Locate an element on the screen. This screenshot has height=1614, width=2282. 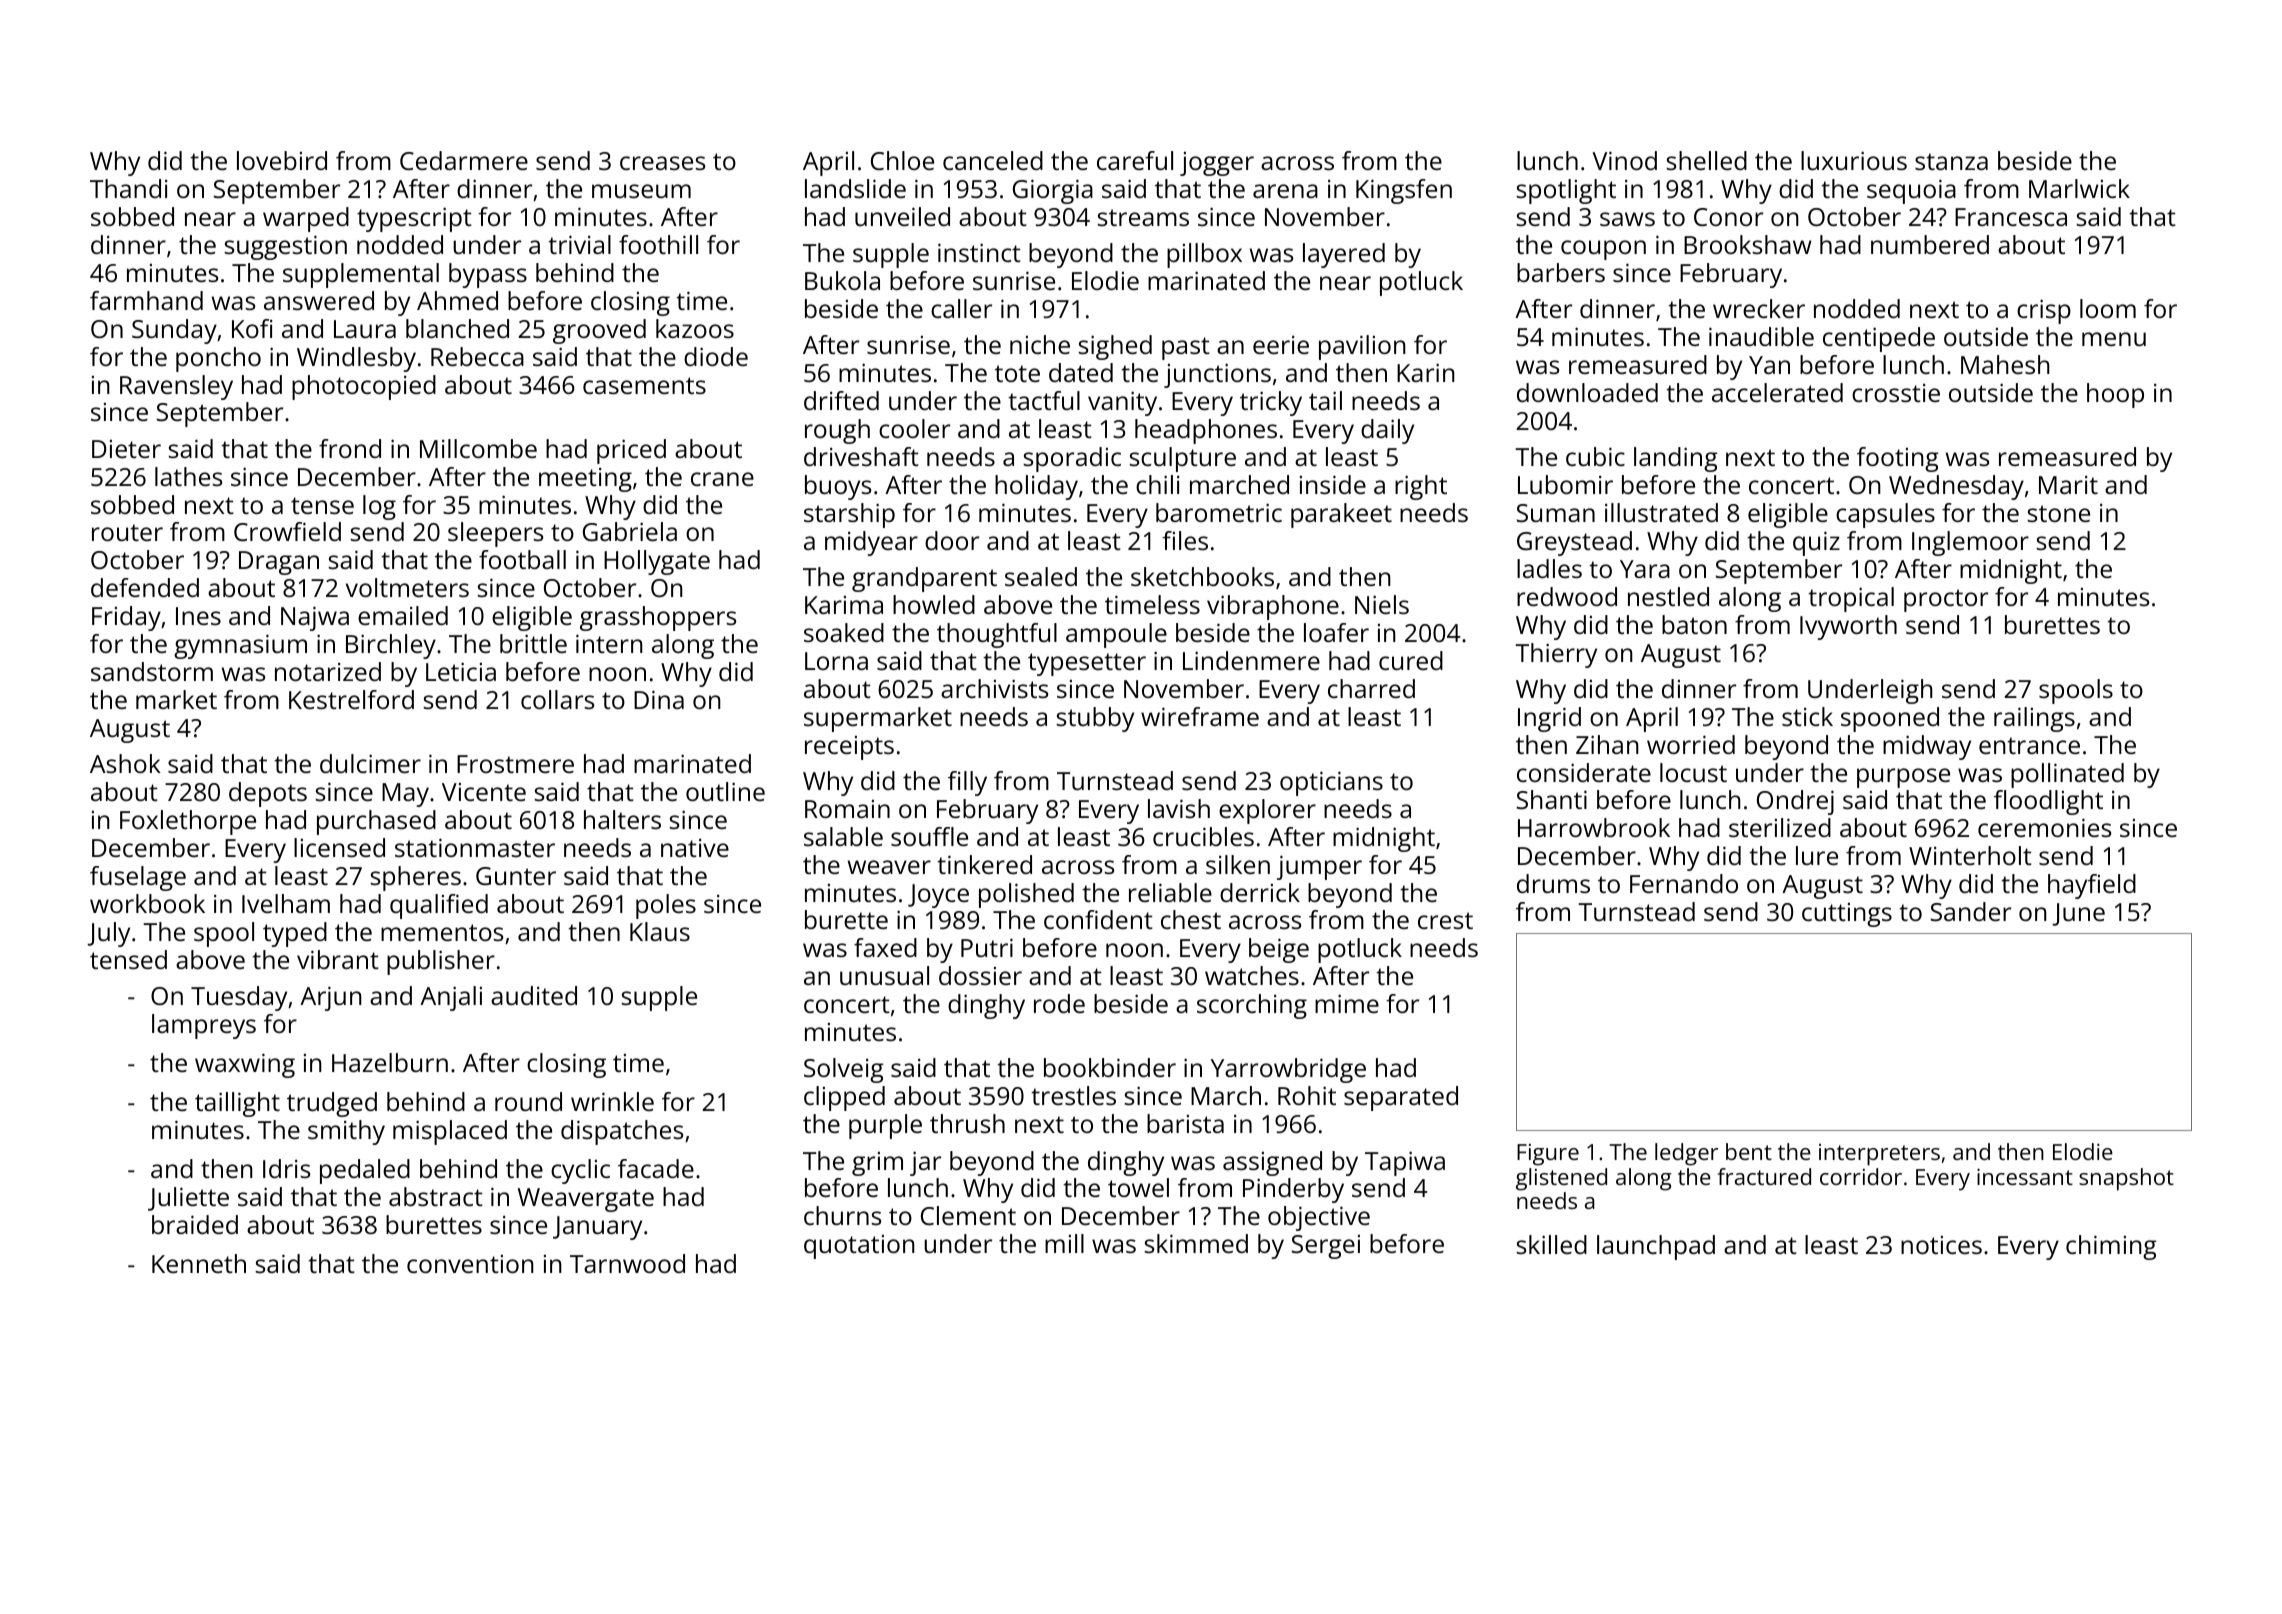
snapshot is located at coordinates (2126, 1179).
